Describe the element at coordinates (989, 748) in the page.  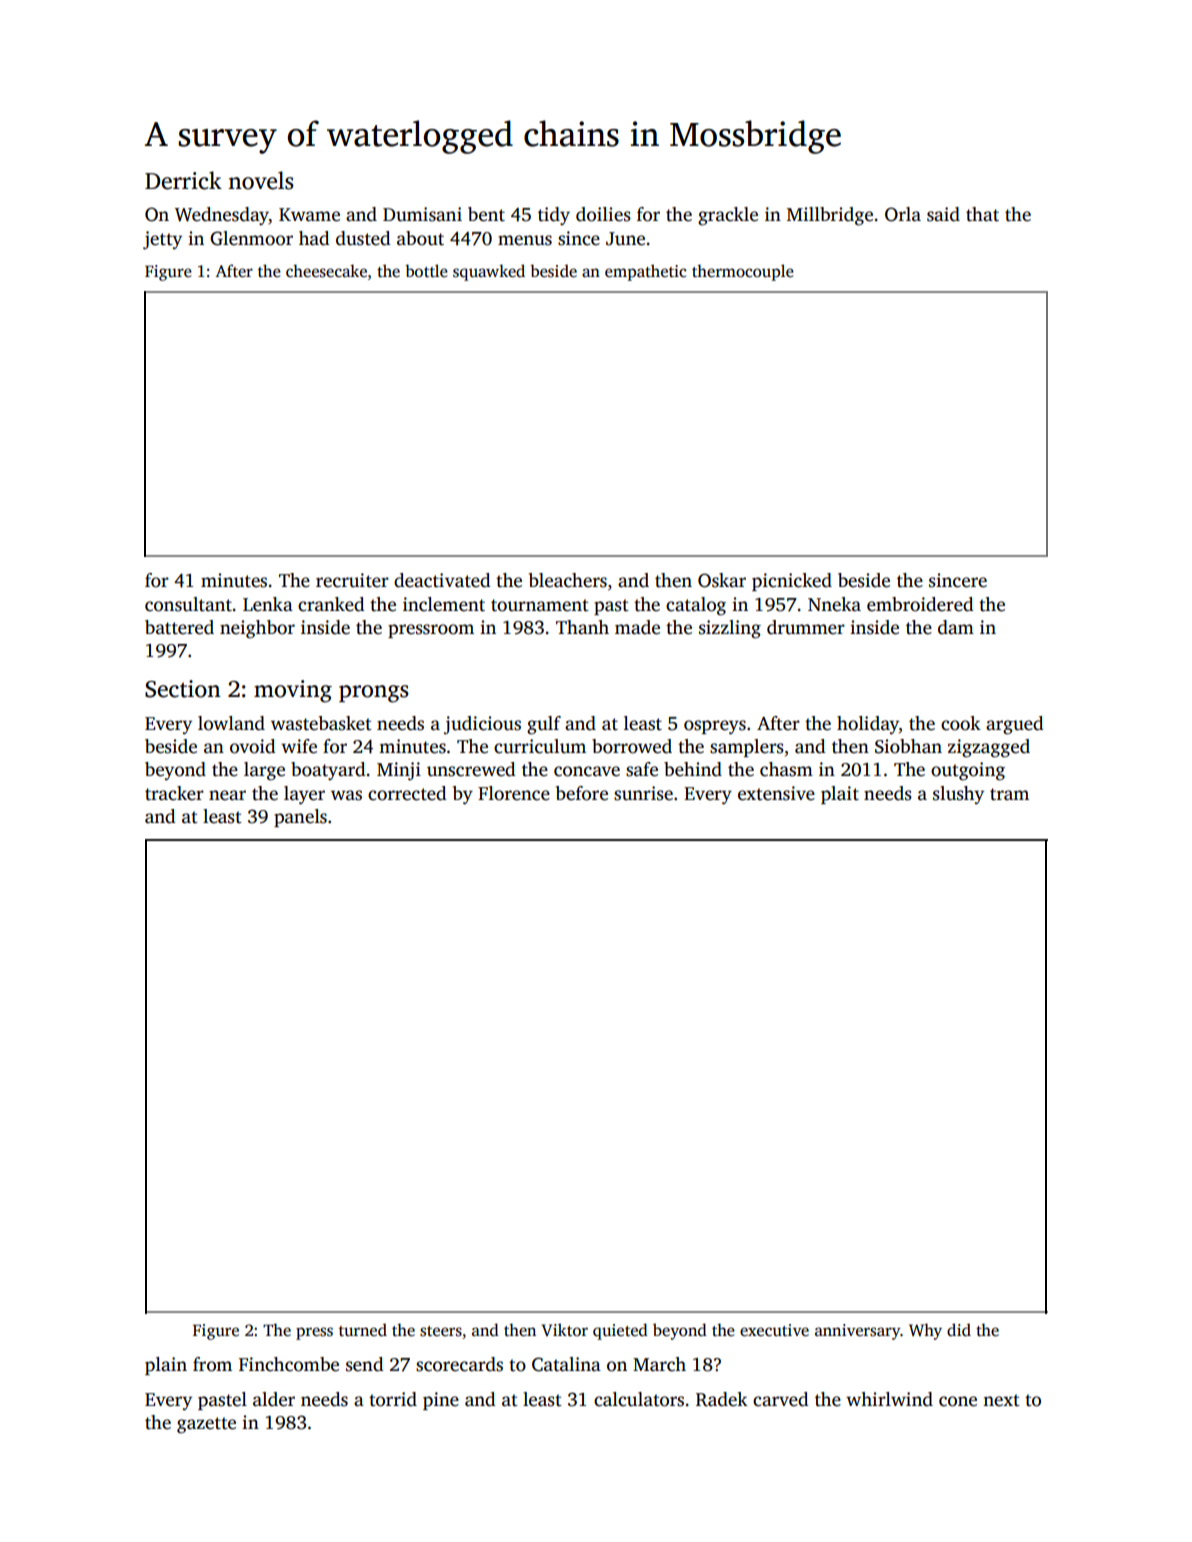
I see `zigzagged` at that location.
